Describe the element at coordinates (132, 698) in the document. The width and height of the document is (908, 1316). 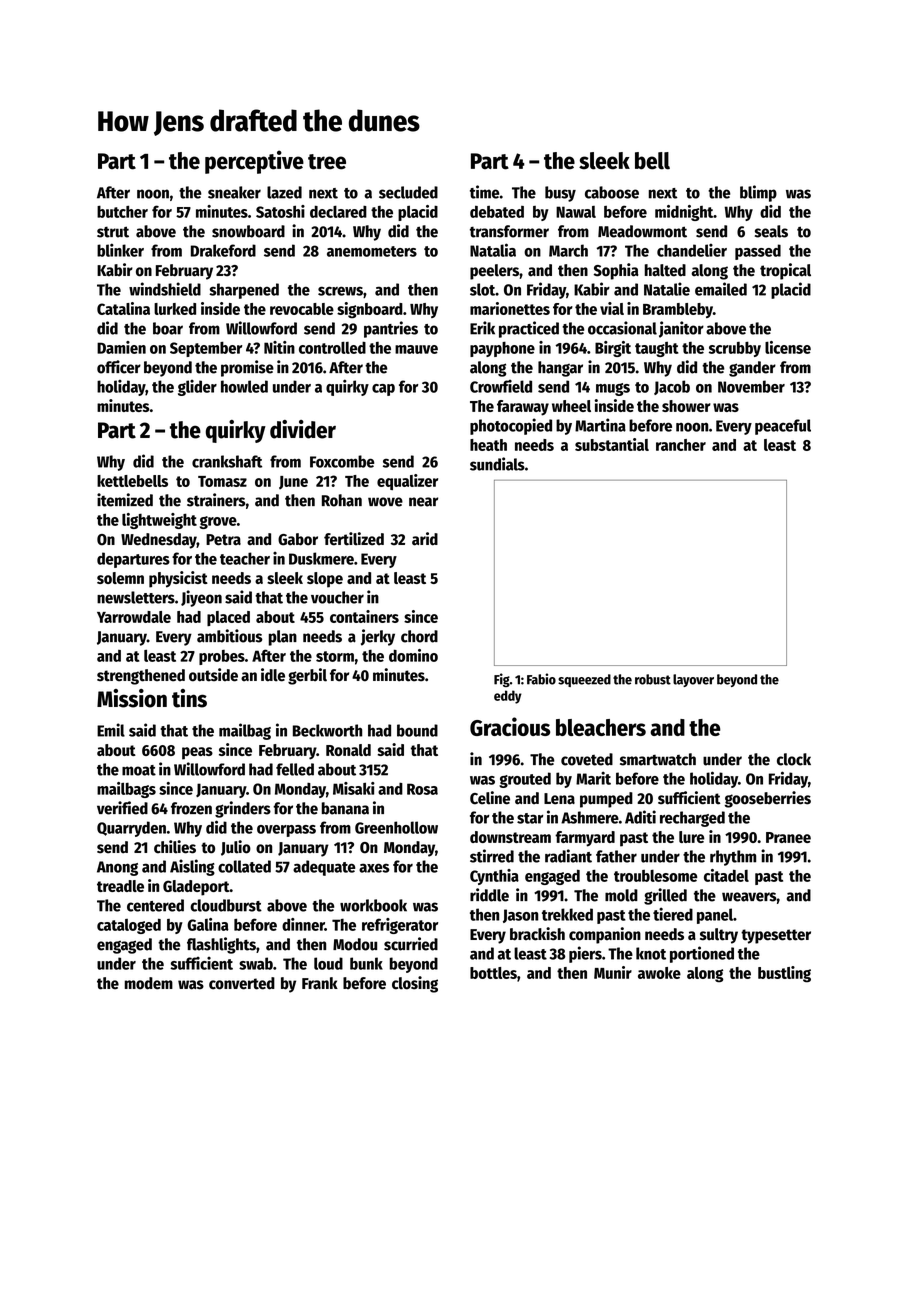
I see `Mission` at that location.
